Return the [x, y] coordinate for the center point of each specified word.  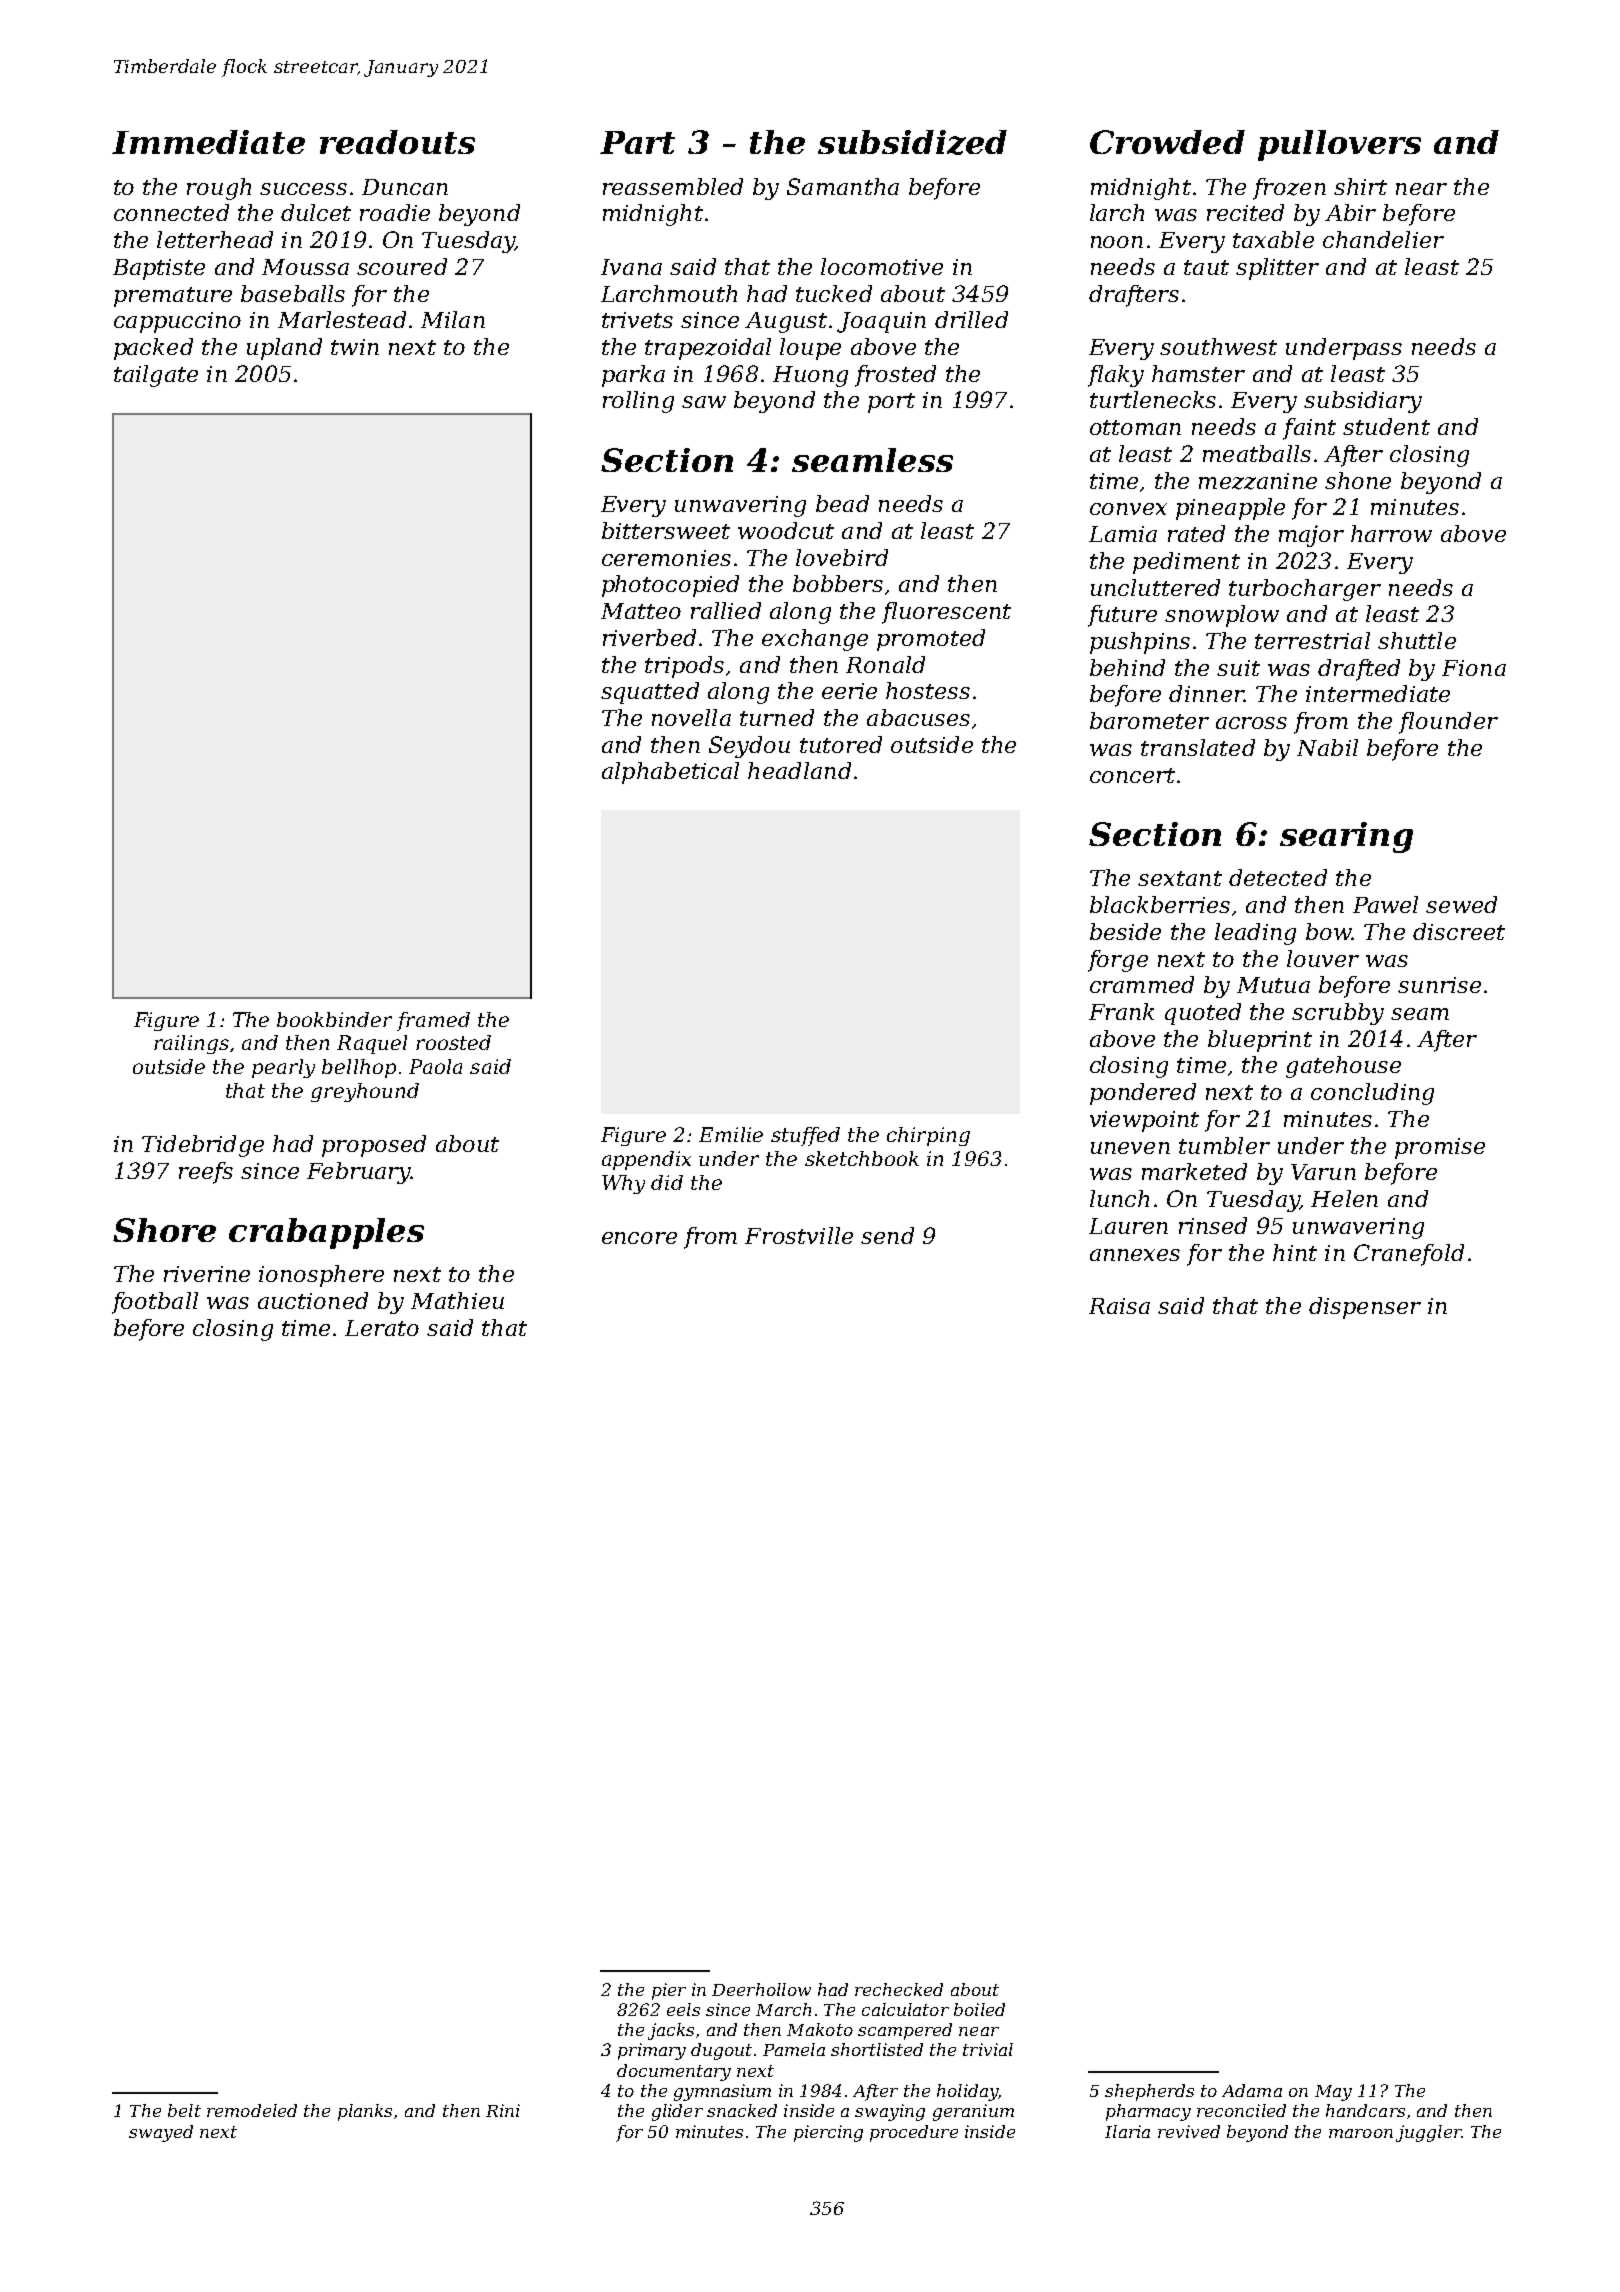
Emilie [731, 1134]
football [155, 1303]
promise [1440, 1148]
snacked [742, 2110]
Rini [503, 2110]
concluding [1372, 1094]
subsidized [912, 142]
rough [219, 189]
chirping [928, 1136]
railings [191, 1044]
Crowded [1167, 142]
